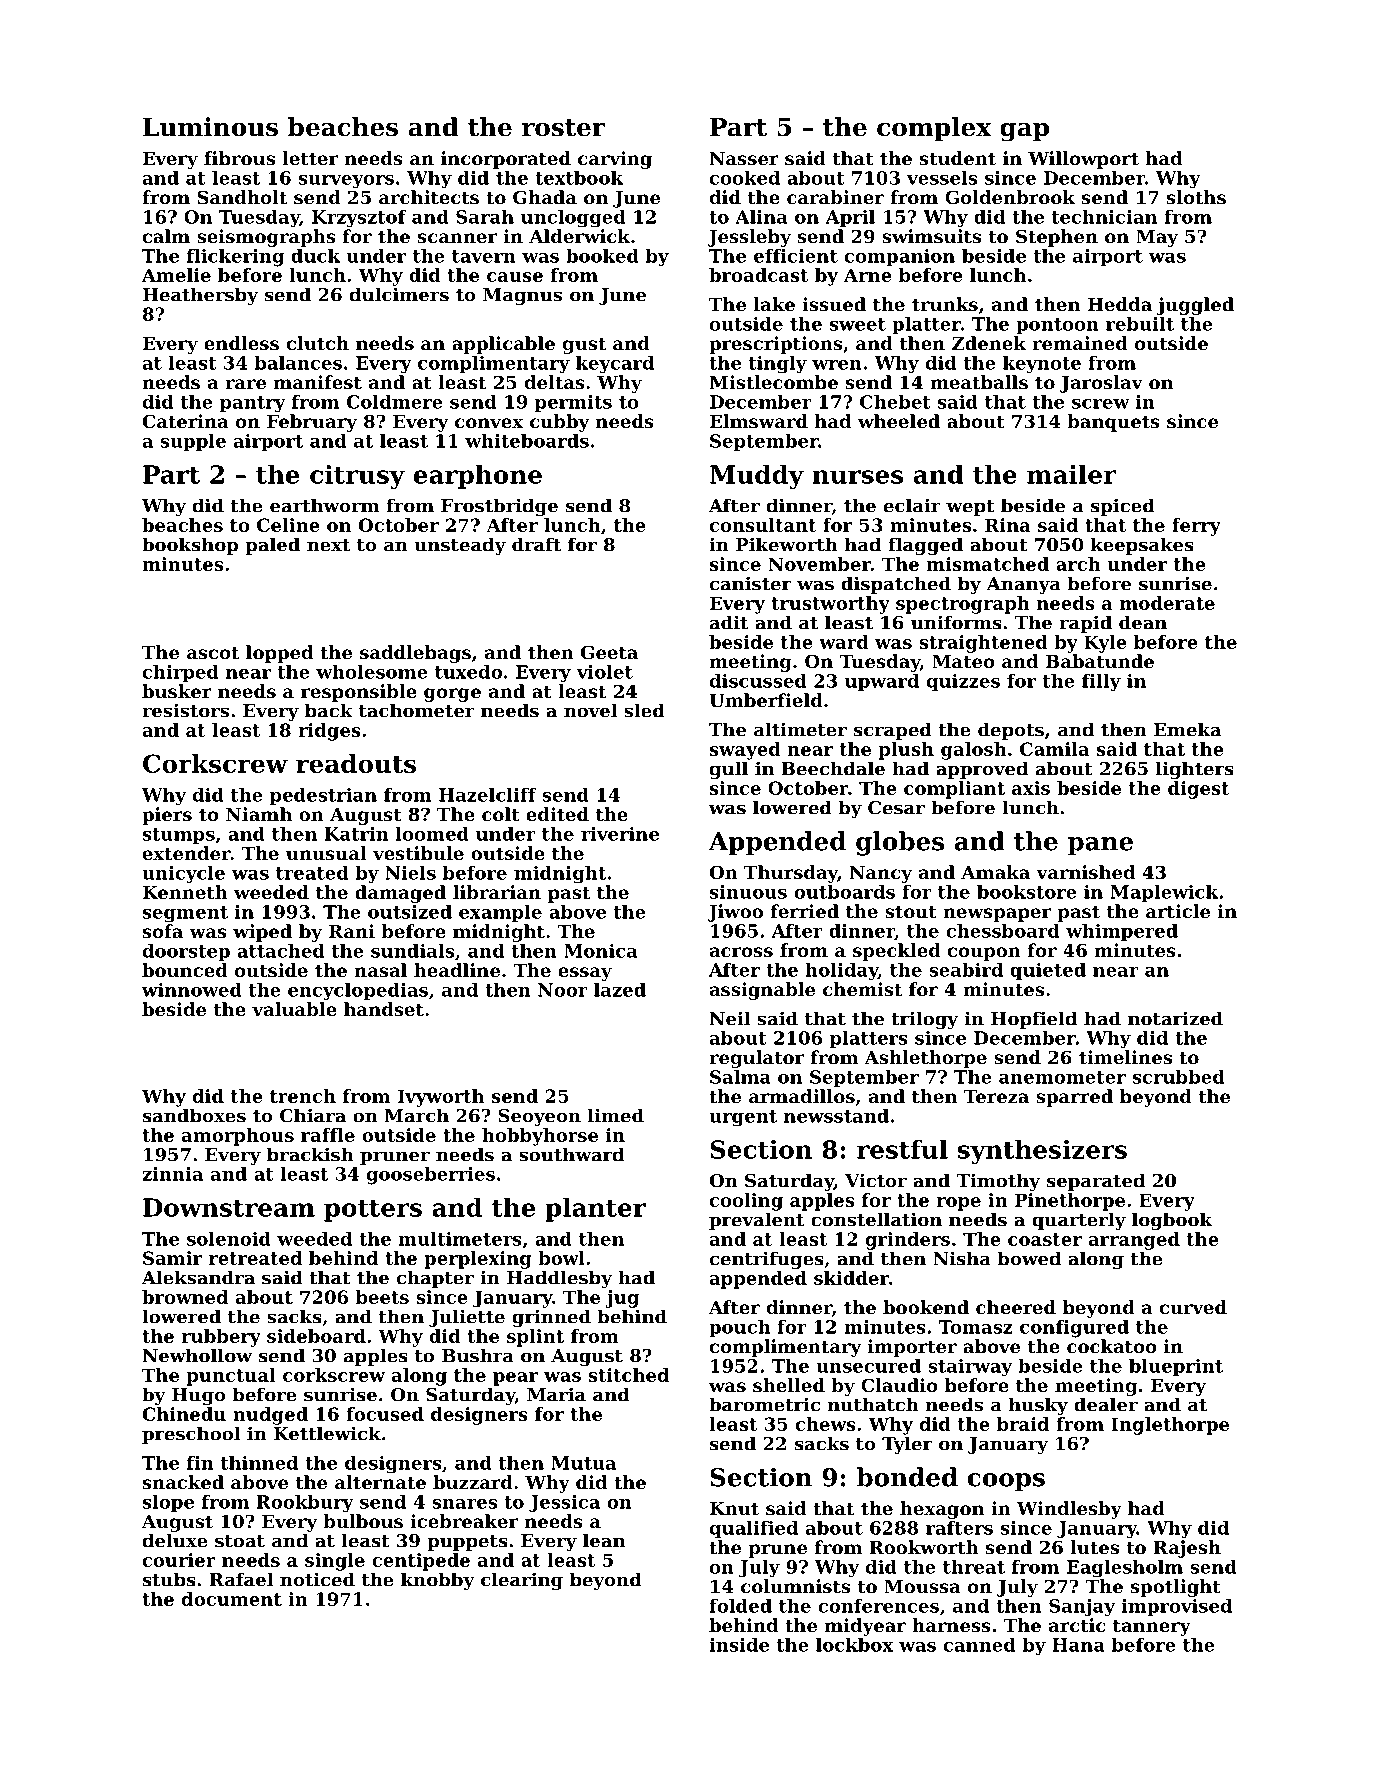 This screenshot has width=1380, height=1786. I want to click on issued, so click(834, 304).
